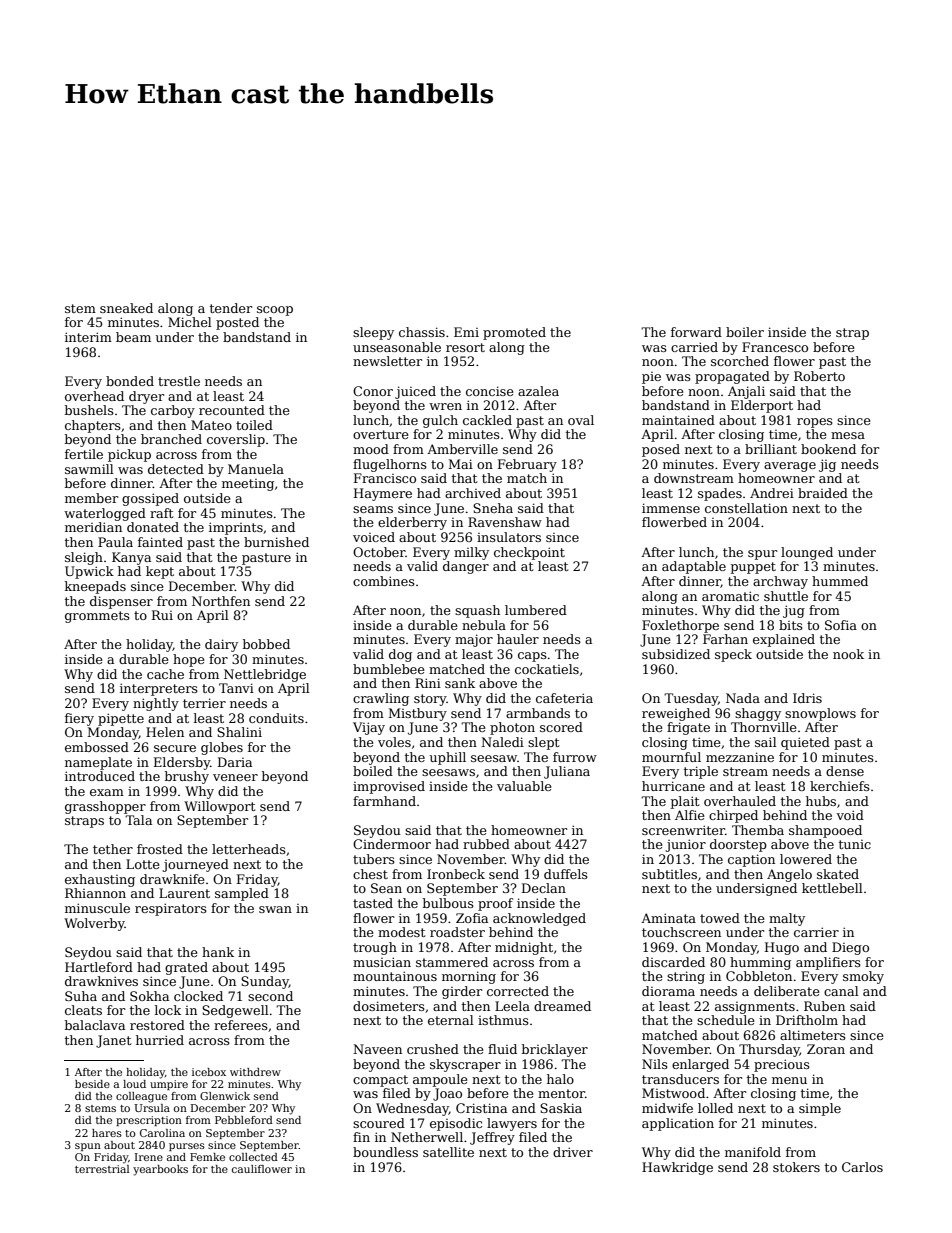 The width and height of the image is (952, 1233). Describe the element at coordinates (385, 1152) in the image. I see `boundless` at that location.
